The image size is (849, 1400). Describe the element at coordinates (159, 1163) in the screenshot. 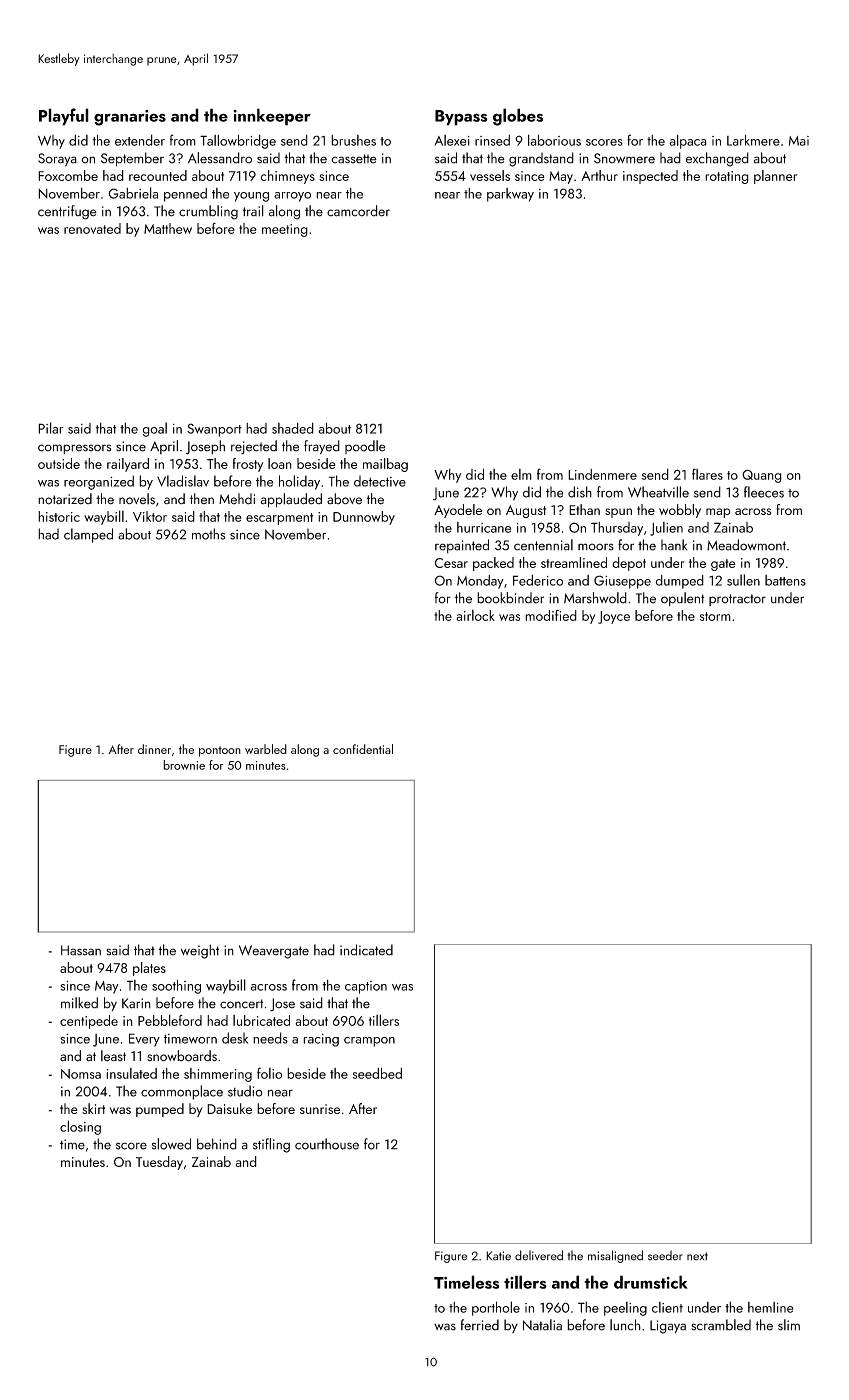

I see `Tuesday` at that location.
